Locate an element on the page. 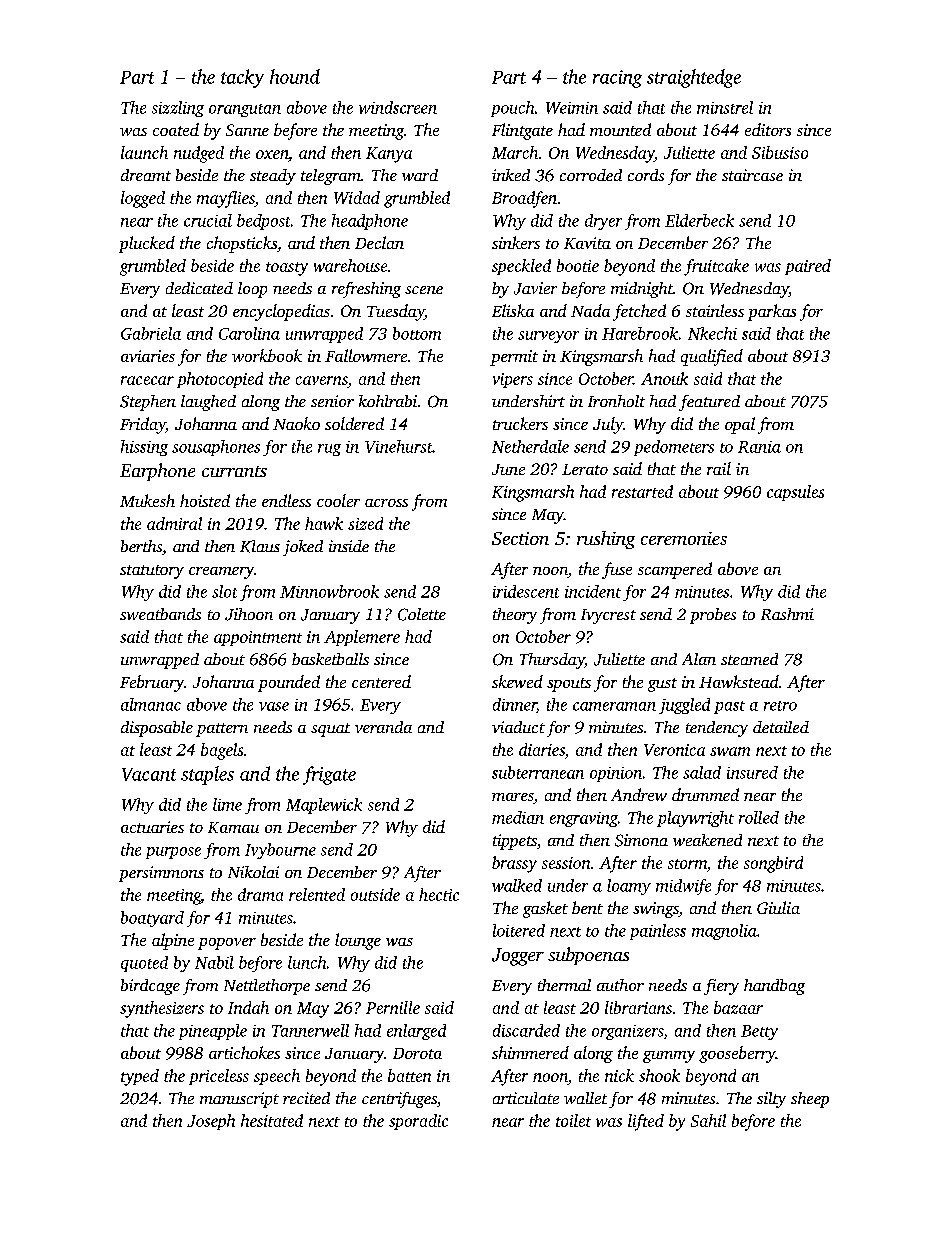 Image resolution: width=952 pixels, height=1233 pixels. Joseph is located at coordinates (211, 1122).
